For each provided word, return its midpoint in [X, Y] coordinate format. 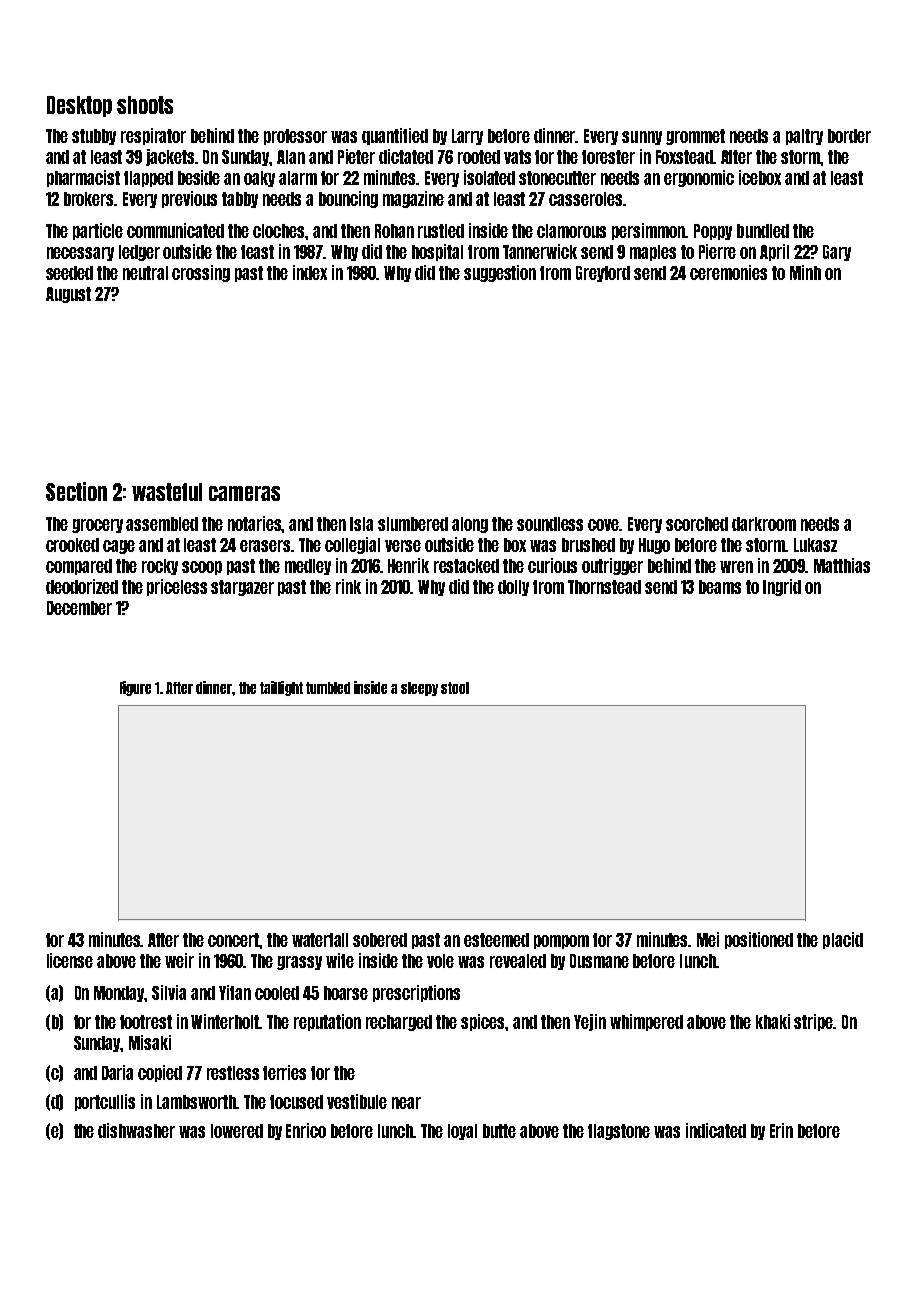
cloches [279, 231]
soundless [550, 524]
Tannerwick [540, 251]
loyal [462, 1132]
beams [720, 587]
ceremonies [728, 272]
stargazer [242, 588]
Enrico [306, 1130]
